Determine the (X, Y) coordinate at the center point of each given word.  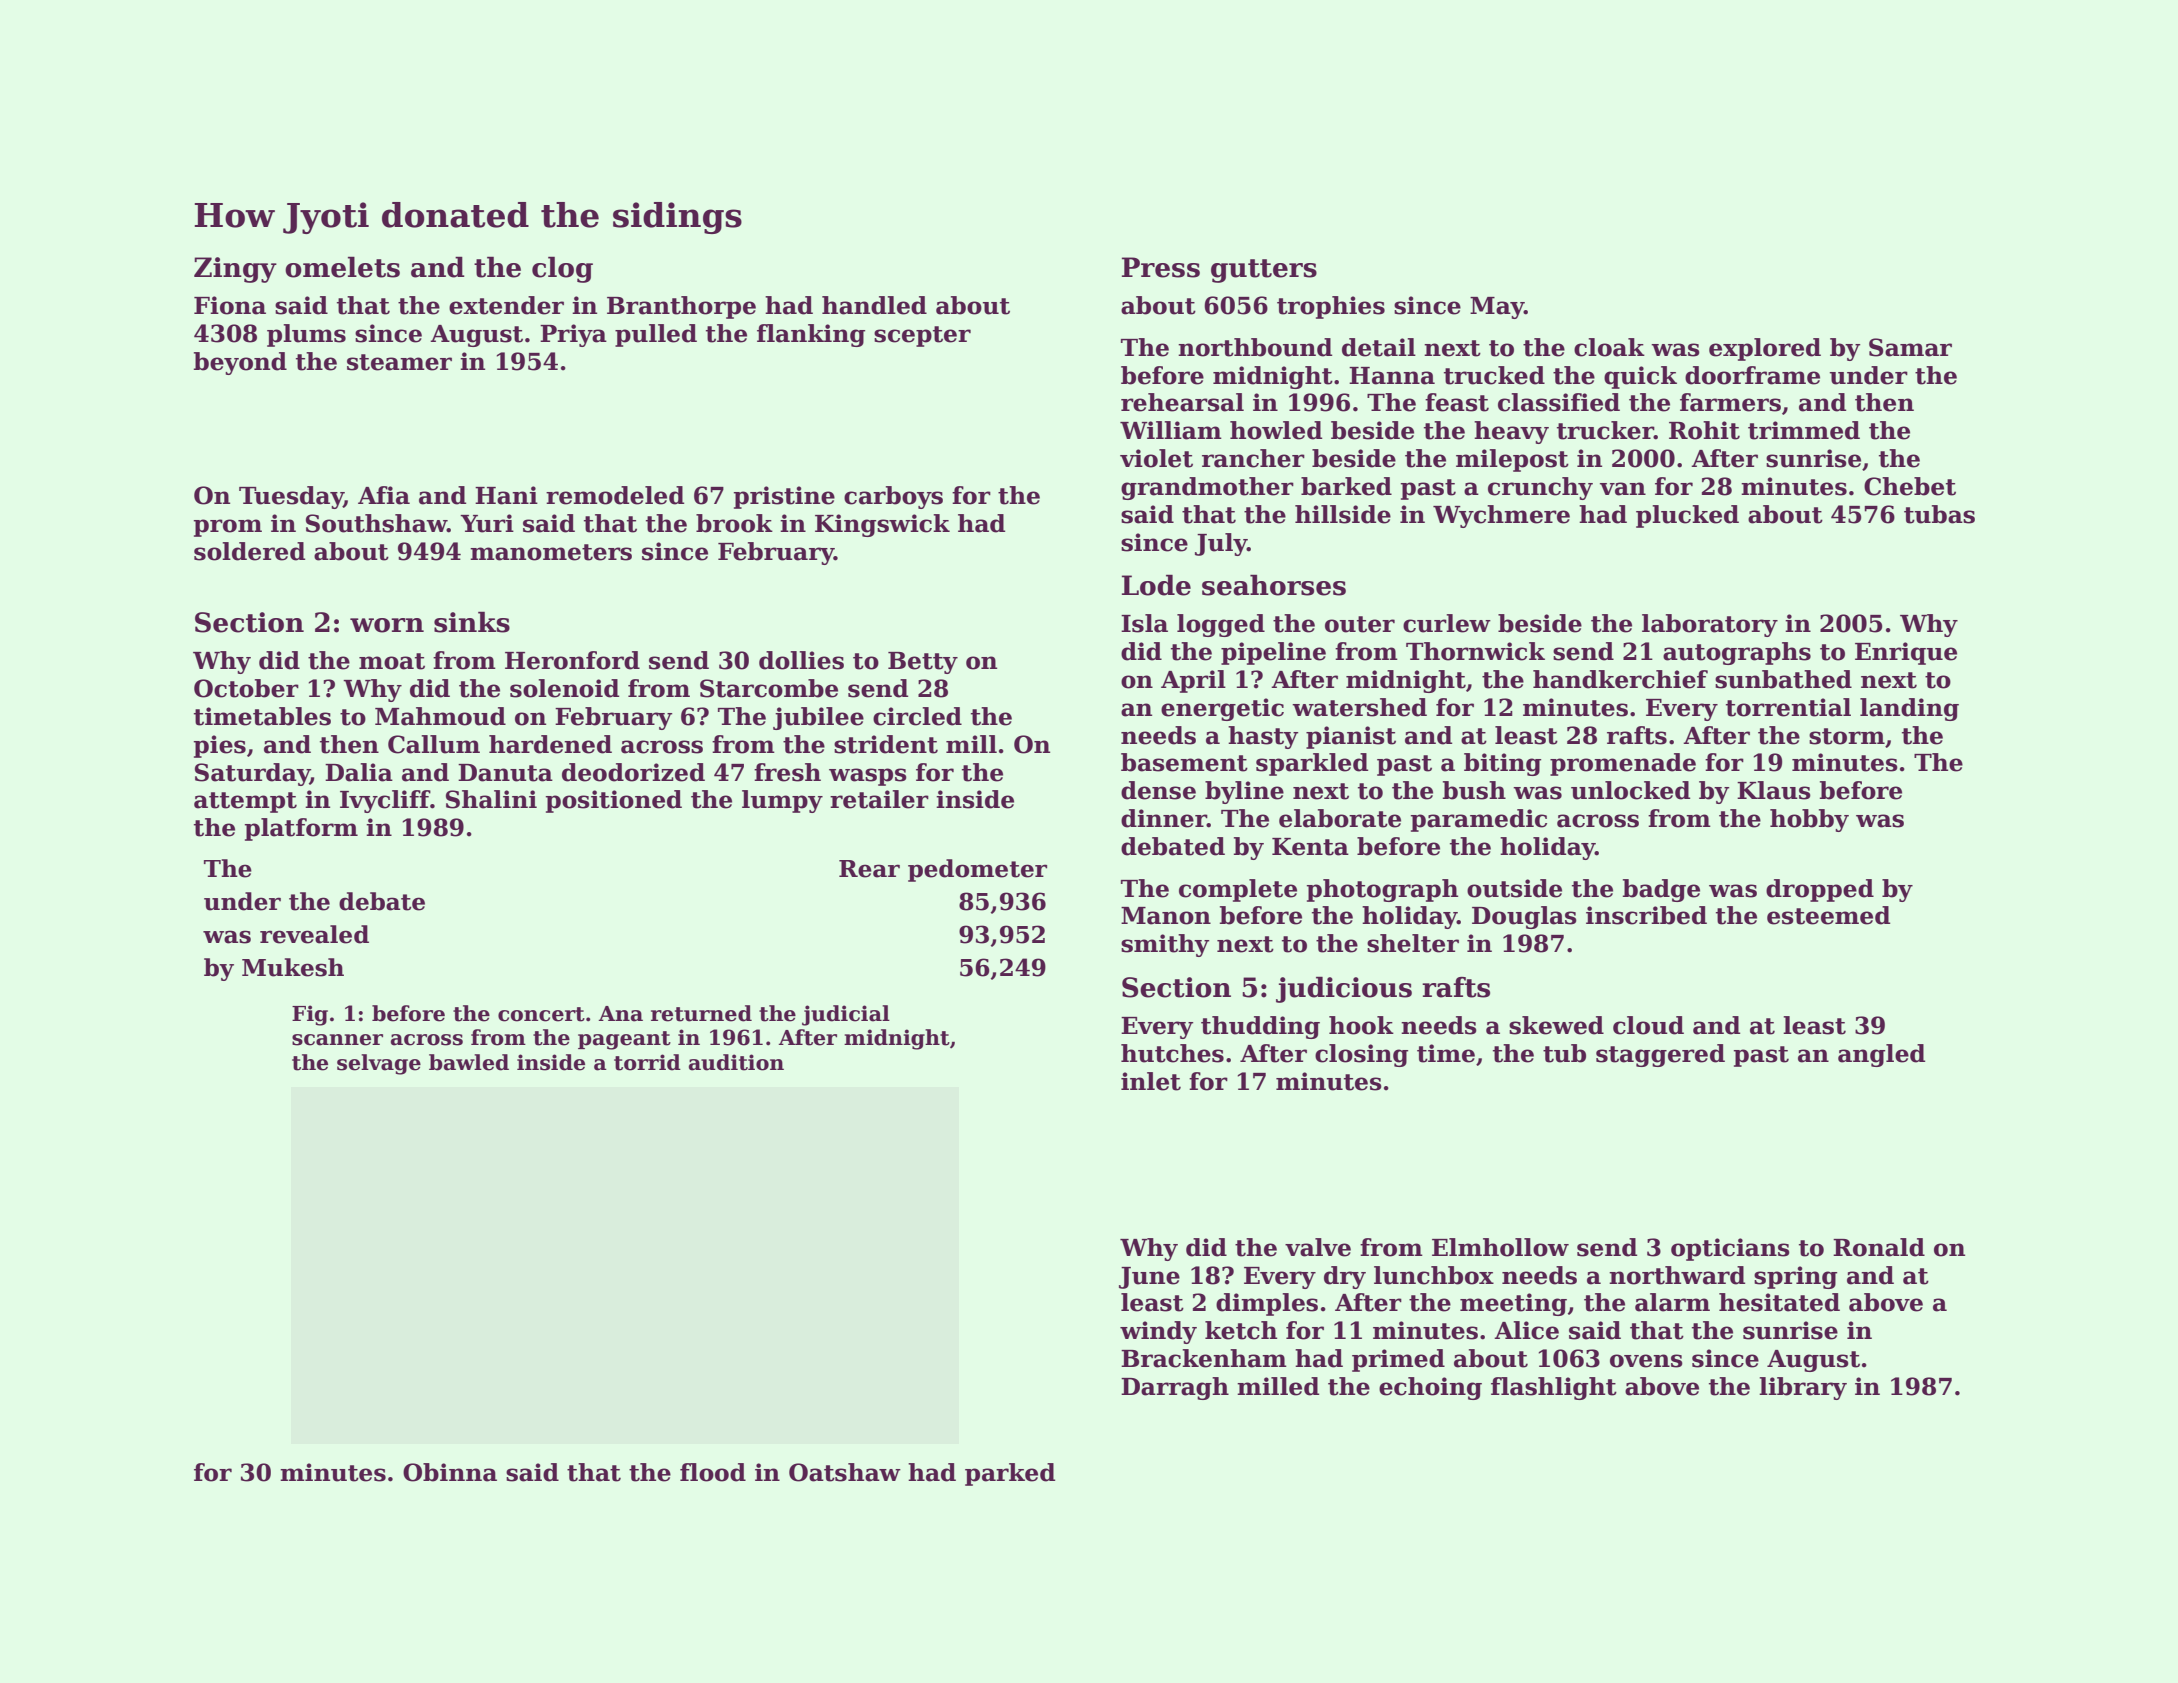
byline (1244, 792)
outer (1360, 624)
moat (392, 661)
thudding (1260, 1027)
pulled (656, 335)
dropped (1820, 890)
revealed (314, 934)
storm (1847, 736)
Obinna (450, 1472)
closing (1361, 1055)
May (1497, 308)
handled (874, 305)
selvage (379, 1064)
